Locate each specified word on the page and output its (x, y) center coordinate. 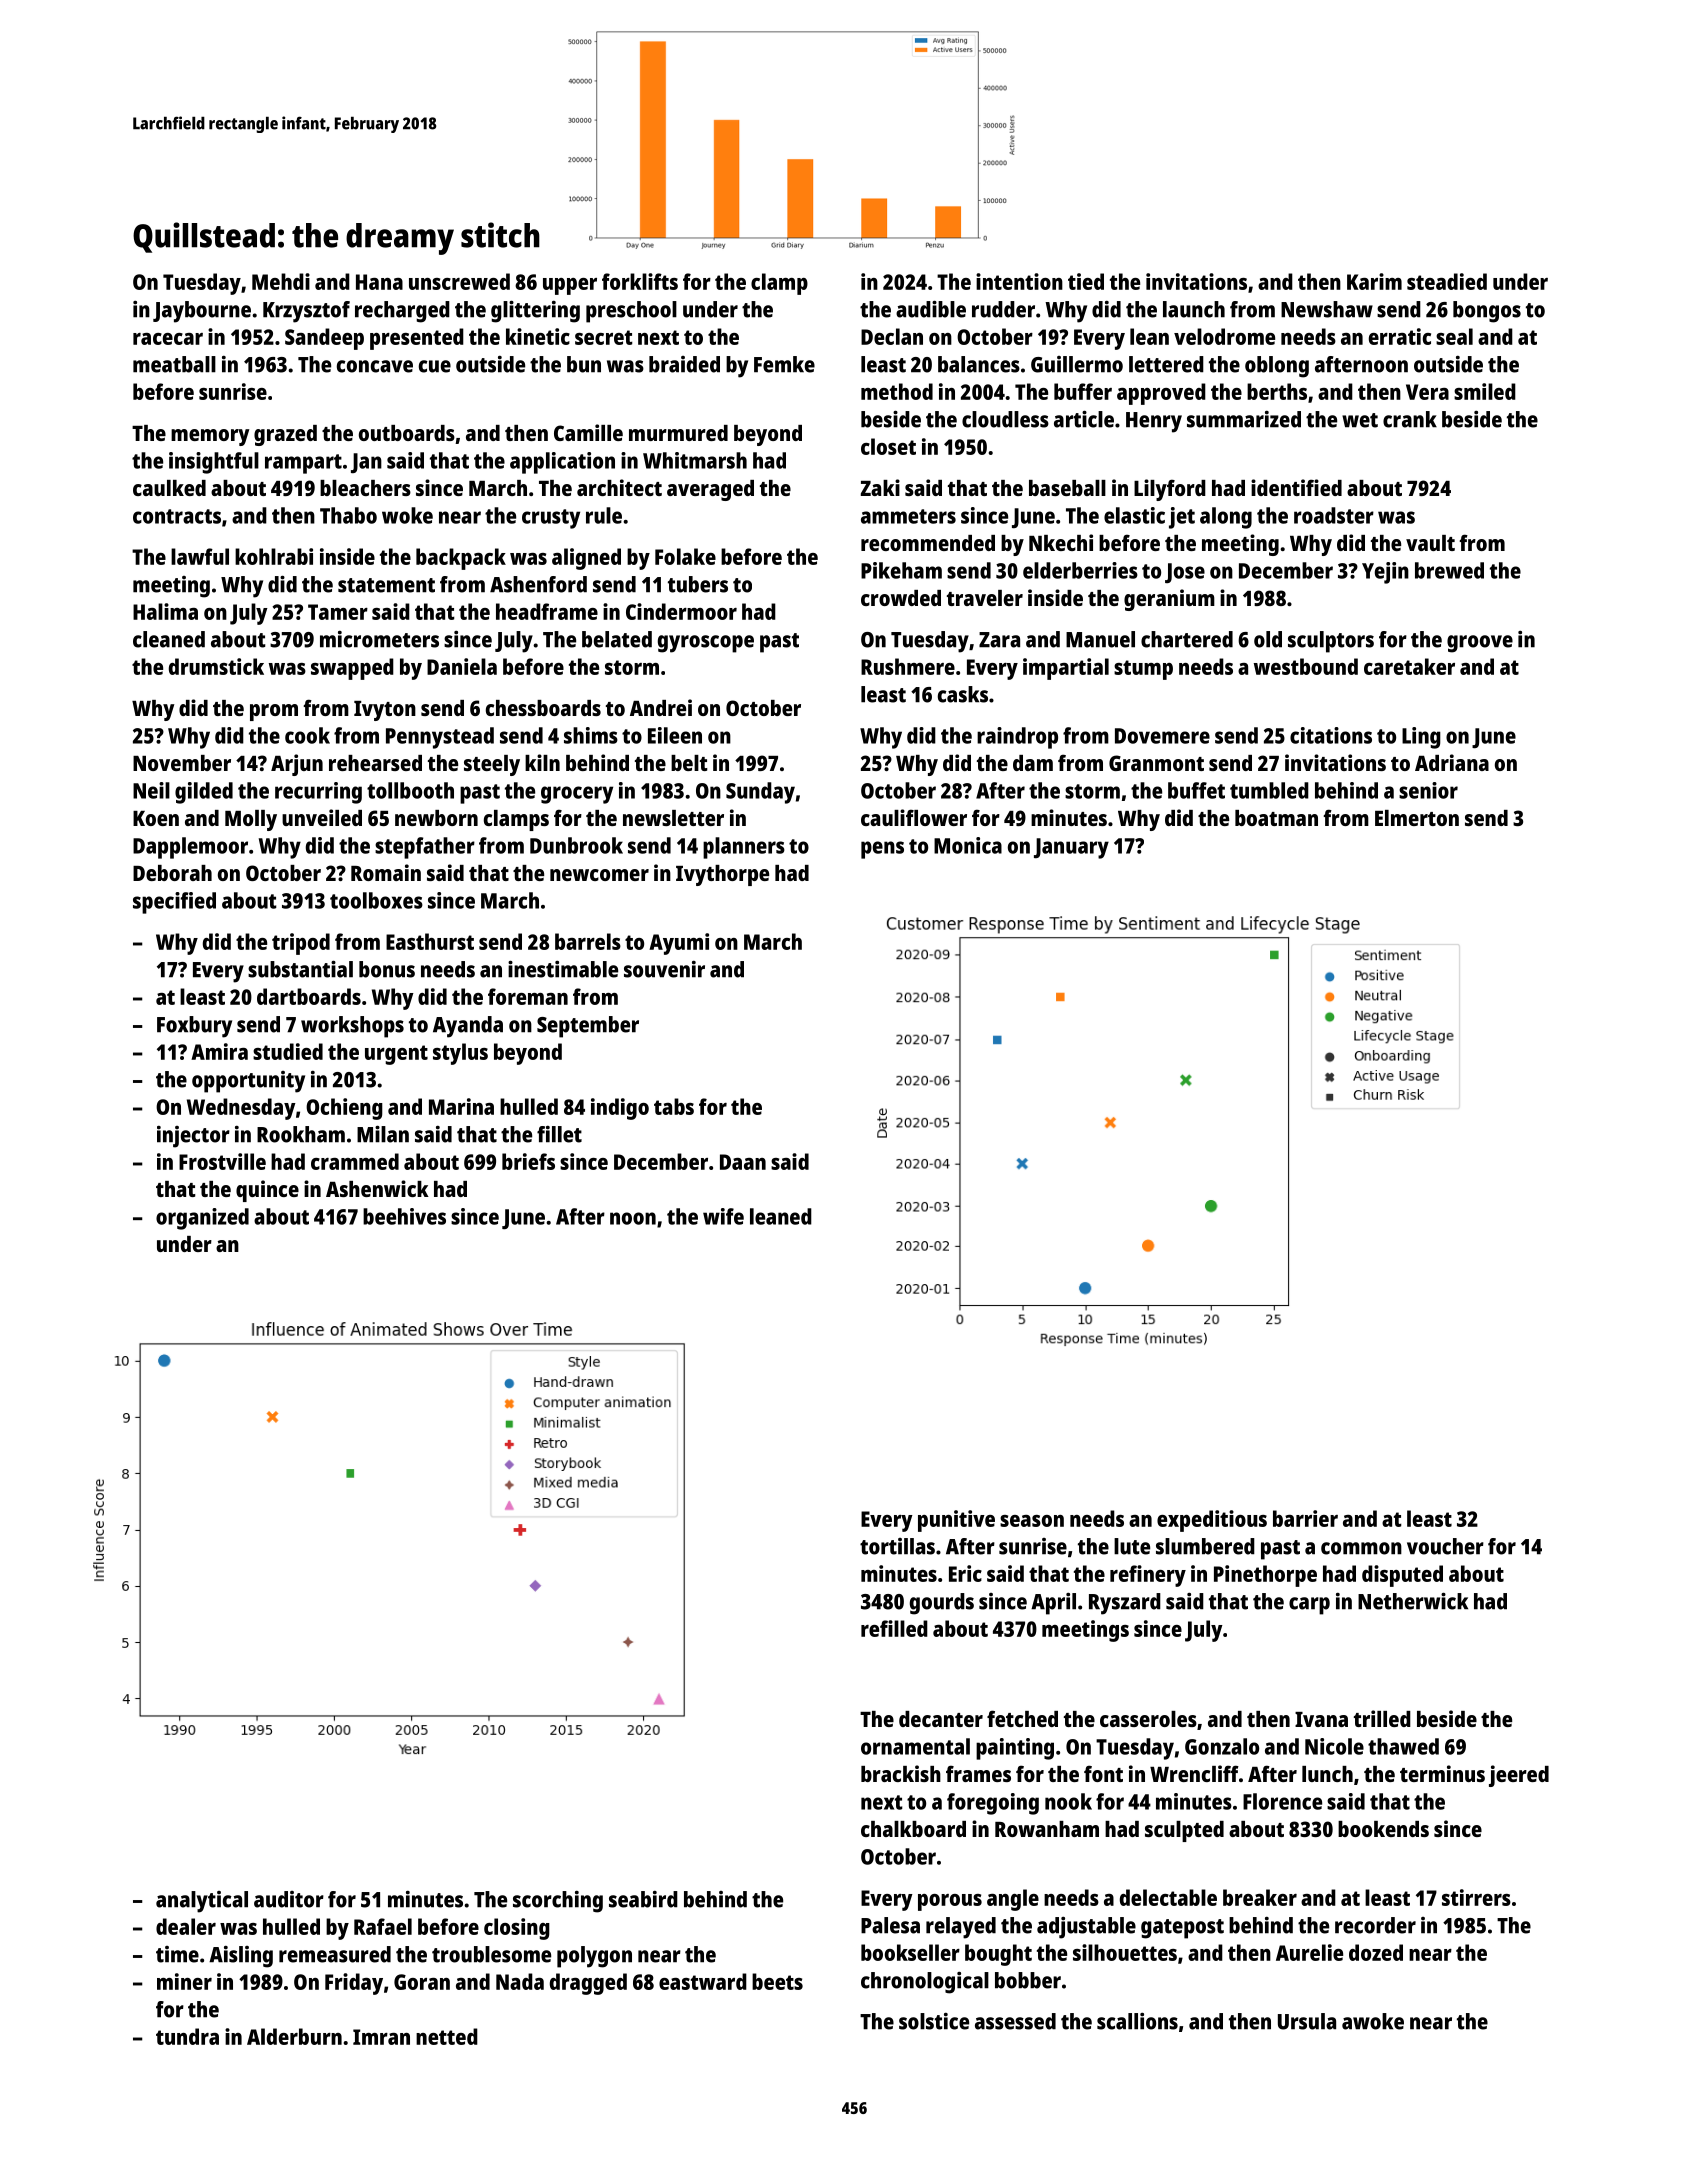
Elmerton (1417, 818)
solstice (934, 2021)
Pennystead (440, 738)
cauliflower (914, 817)
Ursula (1307, 2021)
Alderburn (294, 2036)
